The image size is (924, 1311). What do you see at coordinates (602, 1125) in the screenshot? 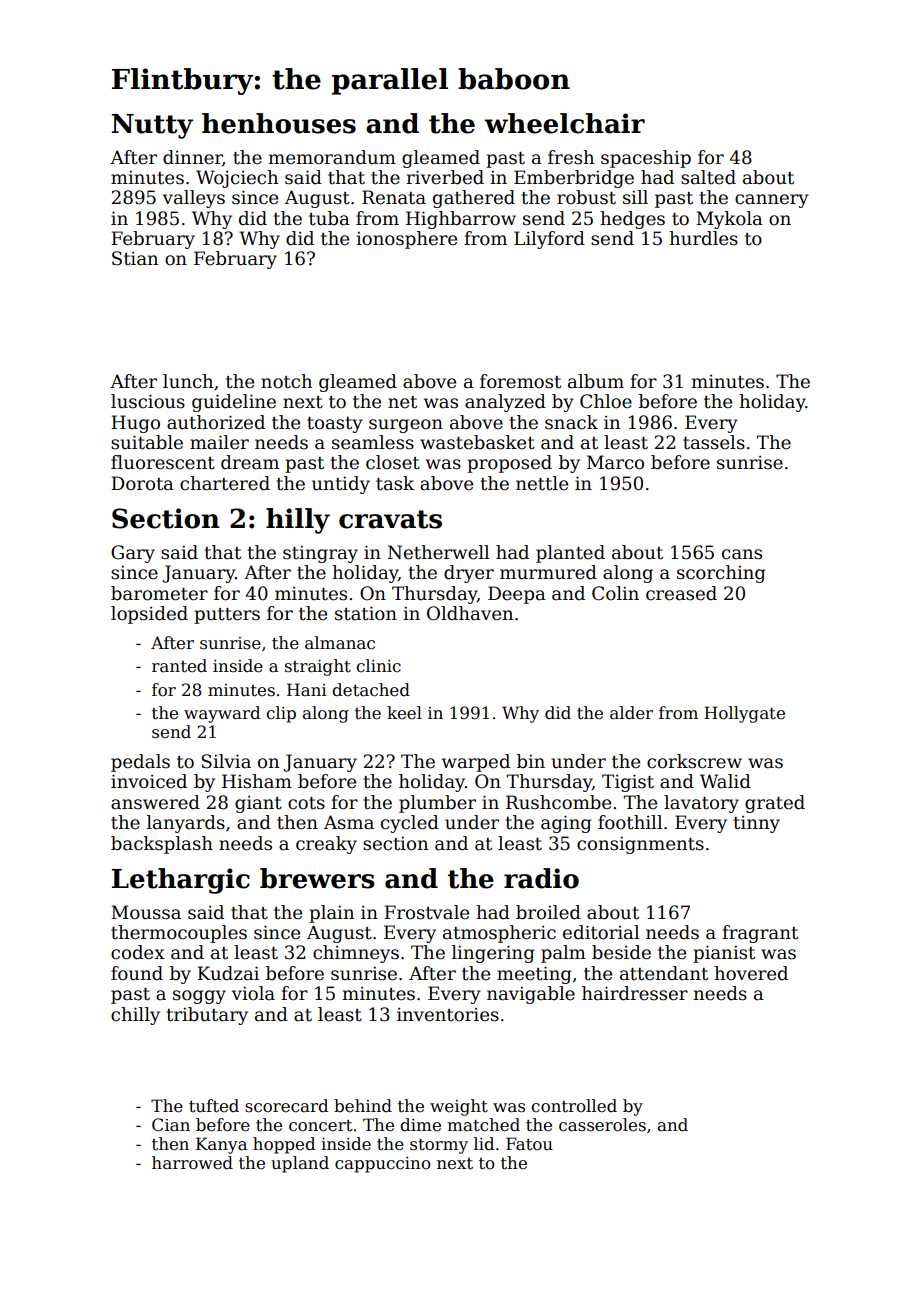
I see `casseroles` at bounding box center [602, 1125].
